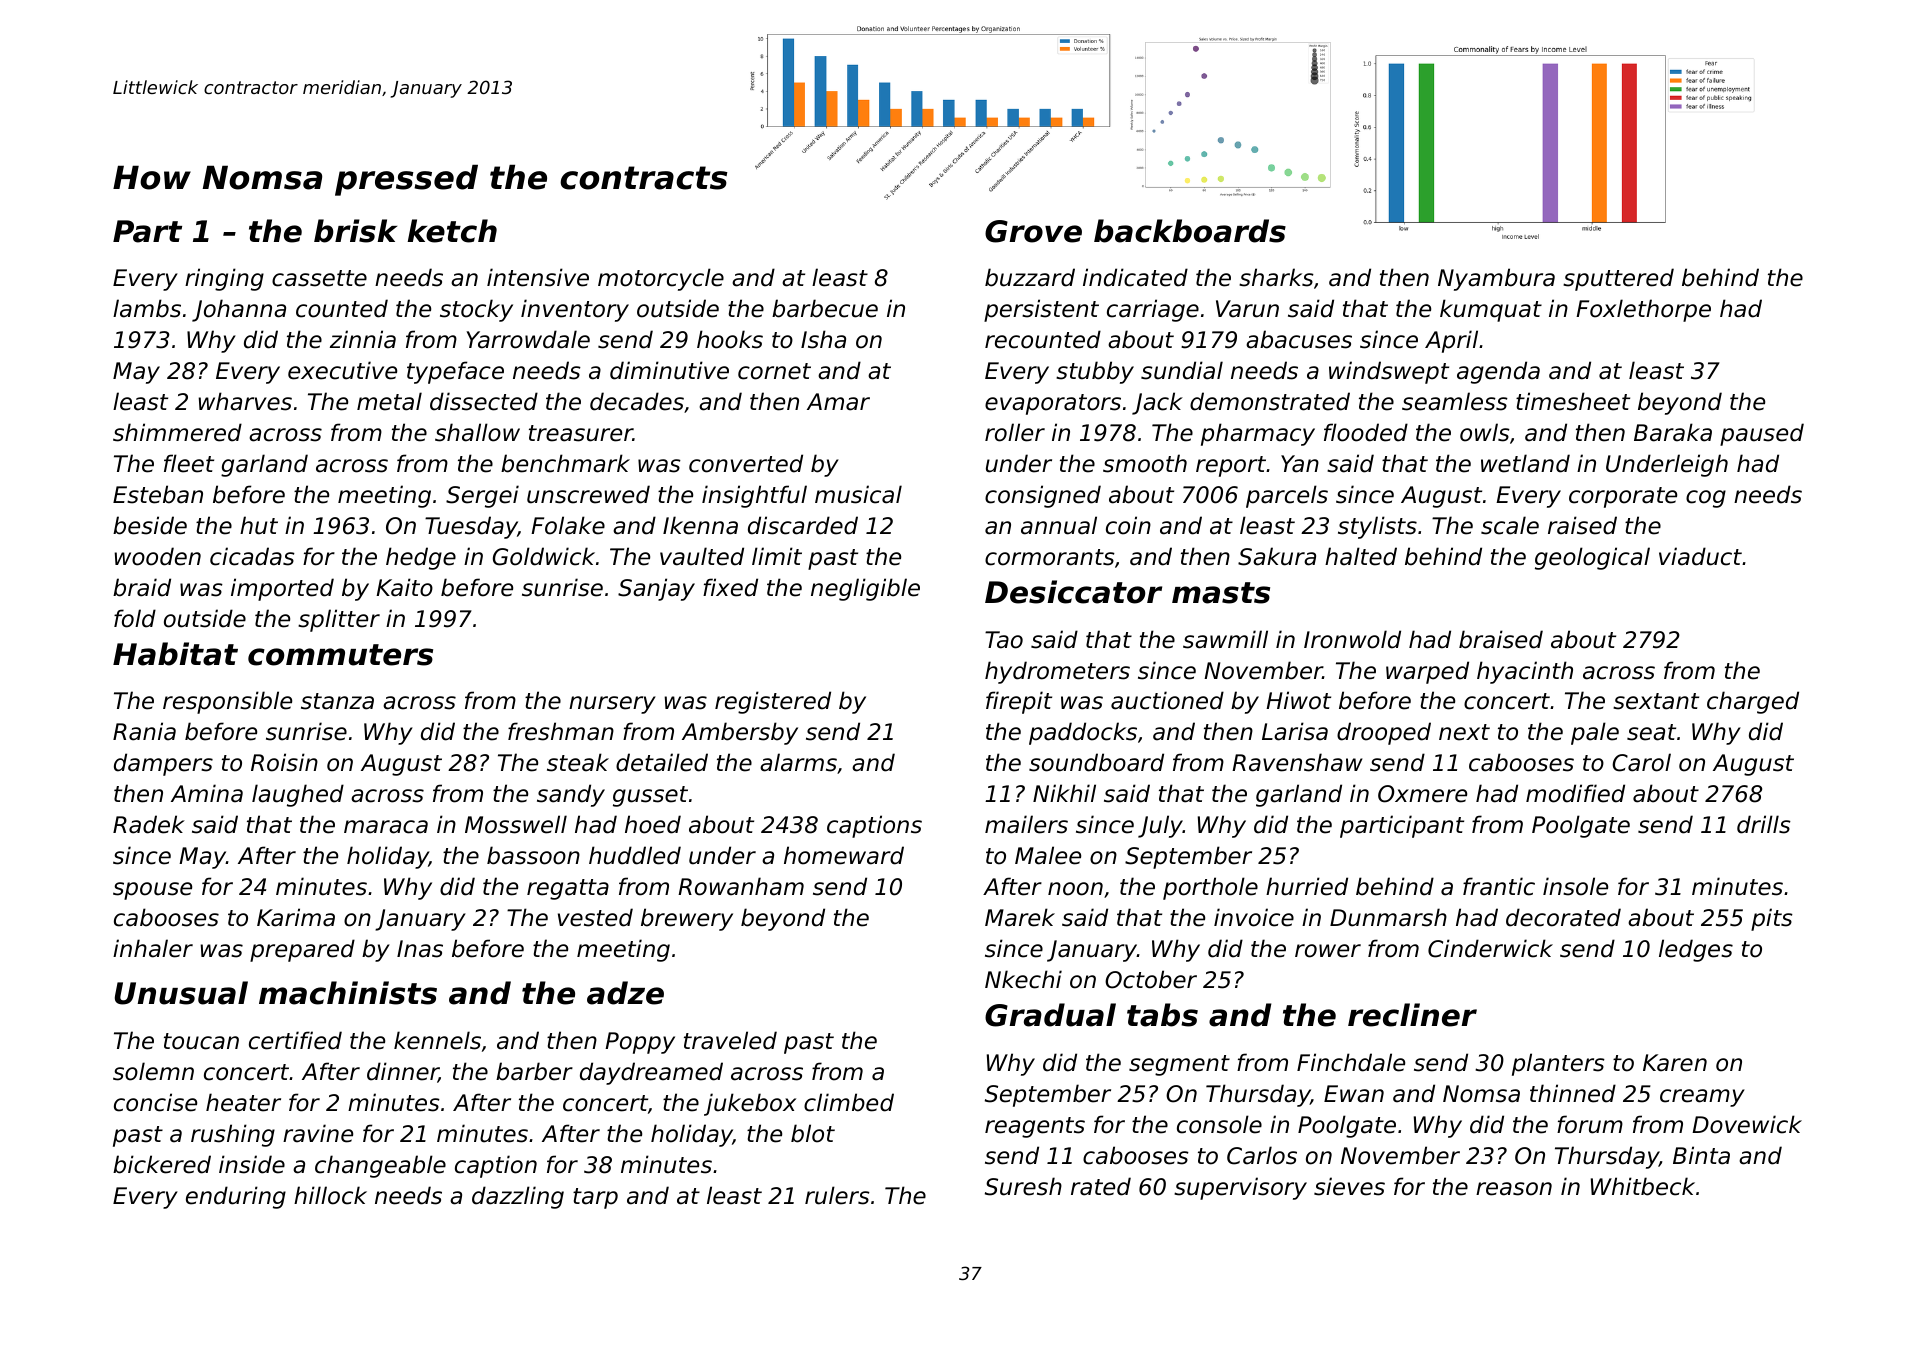 This screenshot has height=1356, width=1918. What do you see at coordinates (837, 1195) in the screenshot?
I see `rulers` at bounding box center [837, 1195].
